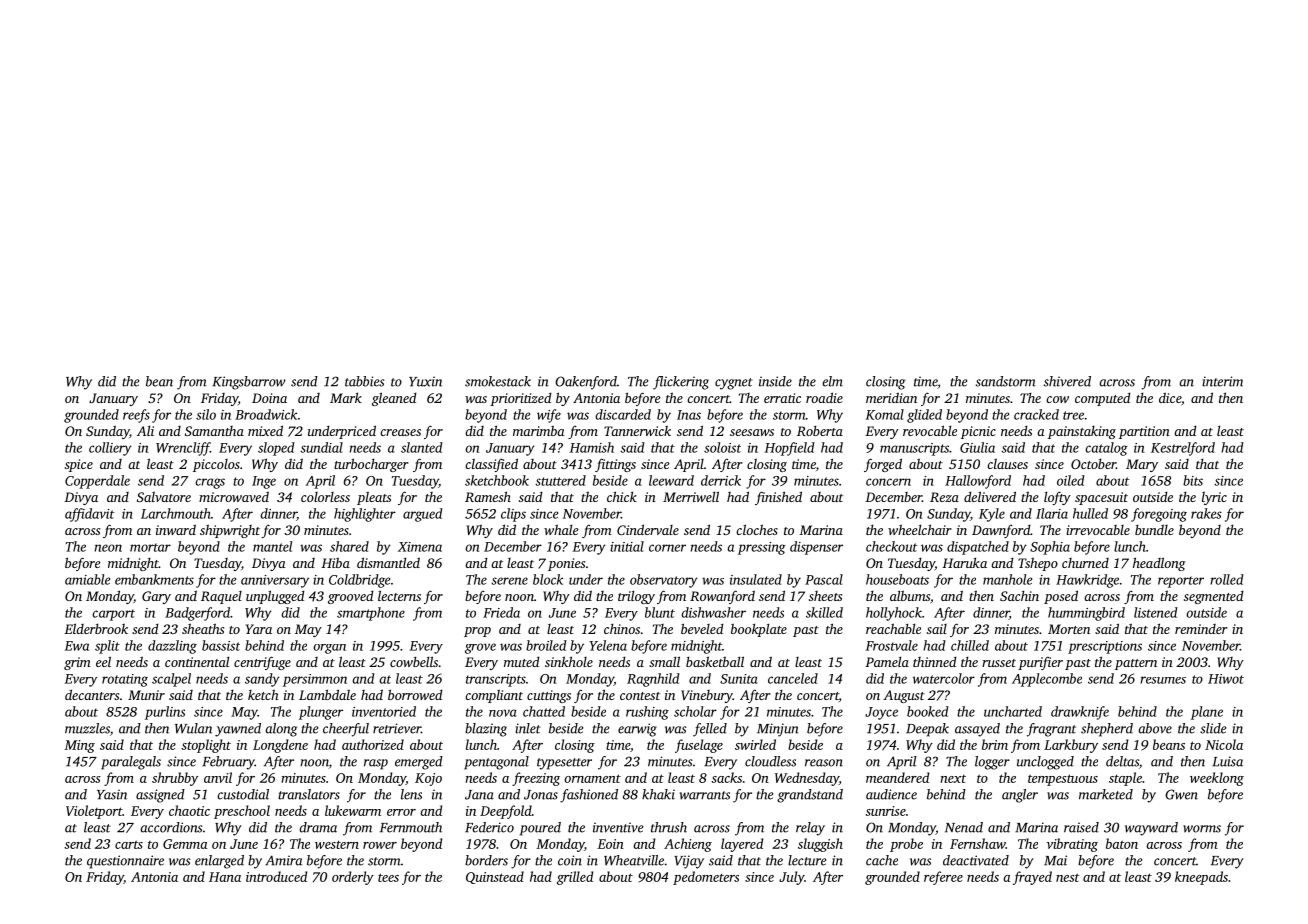 The image size is (1308, 924). What do you see at coordinates (528, 728) in the screenshot?
I see `inlet` at bounding box center [528, 728].
